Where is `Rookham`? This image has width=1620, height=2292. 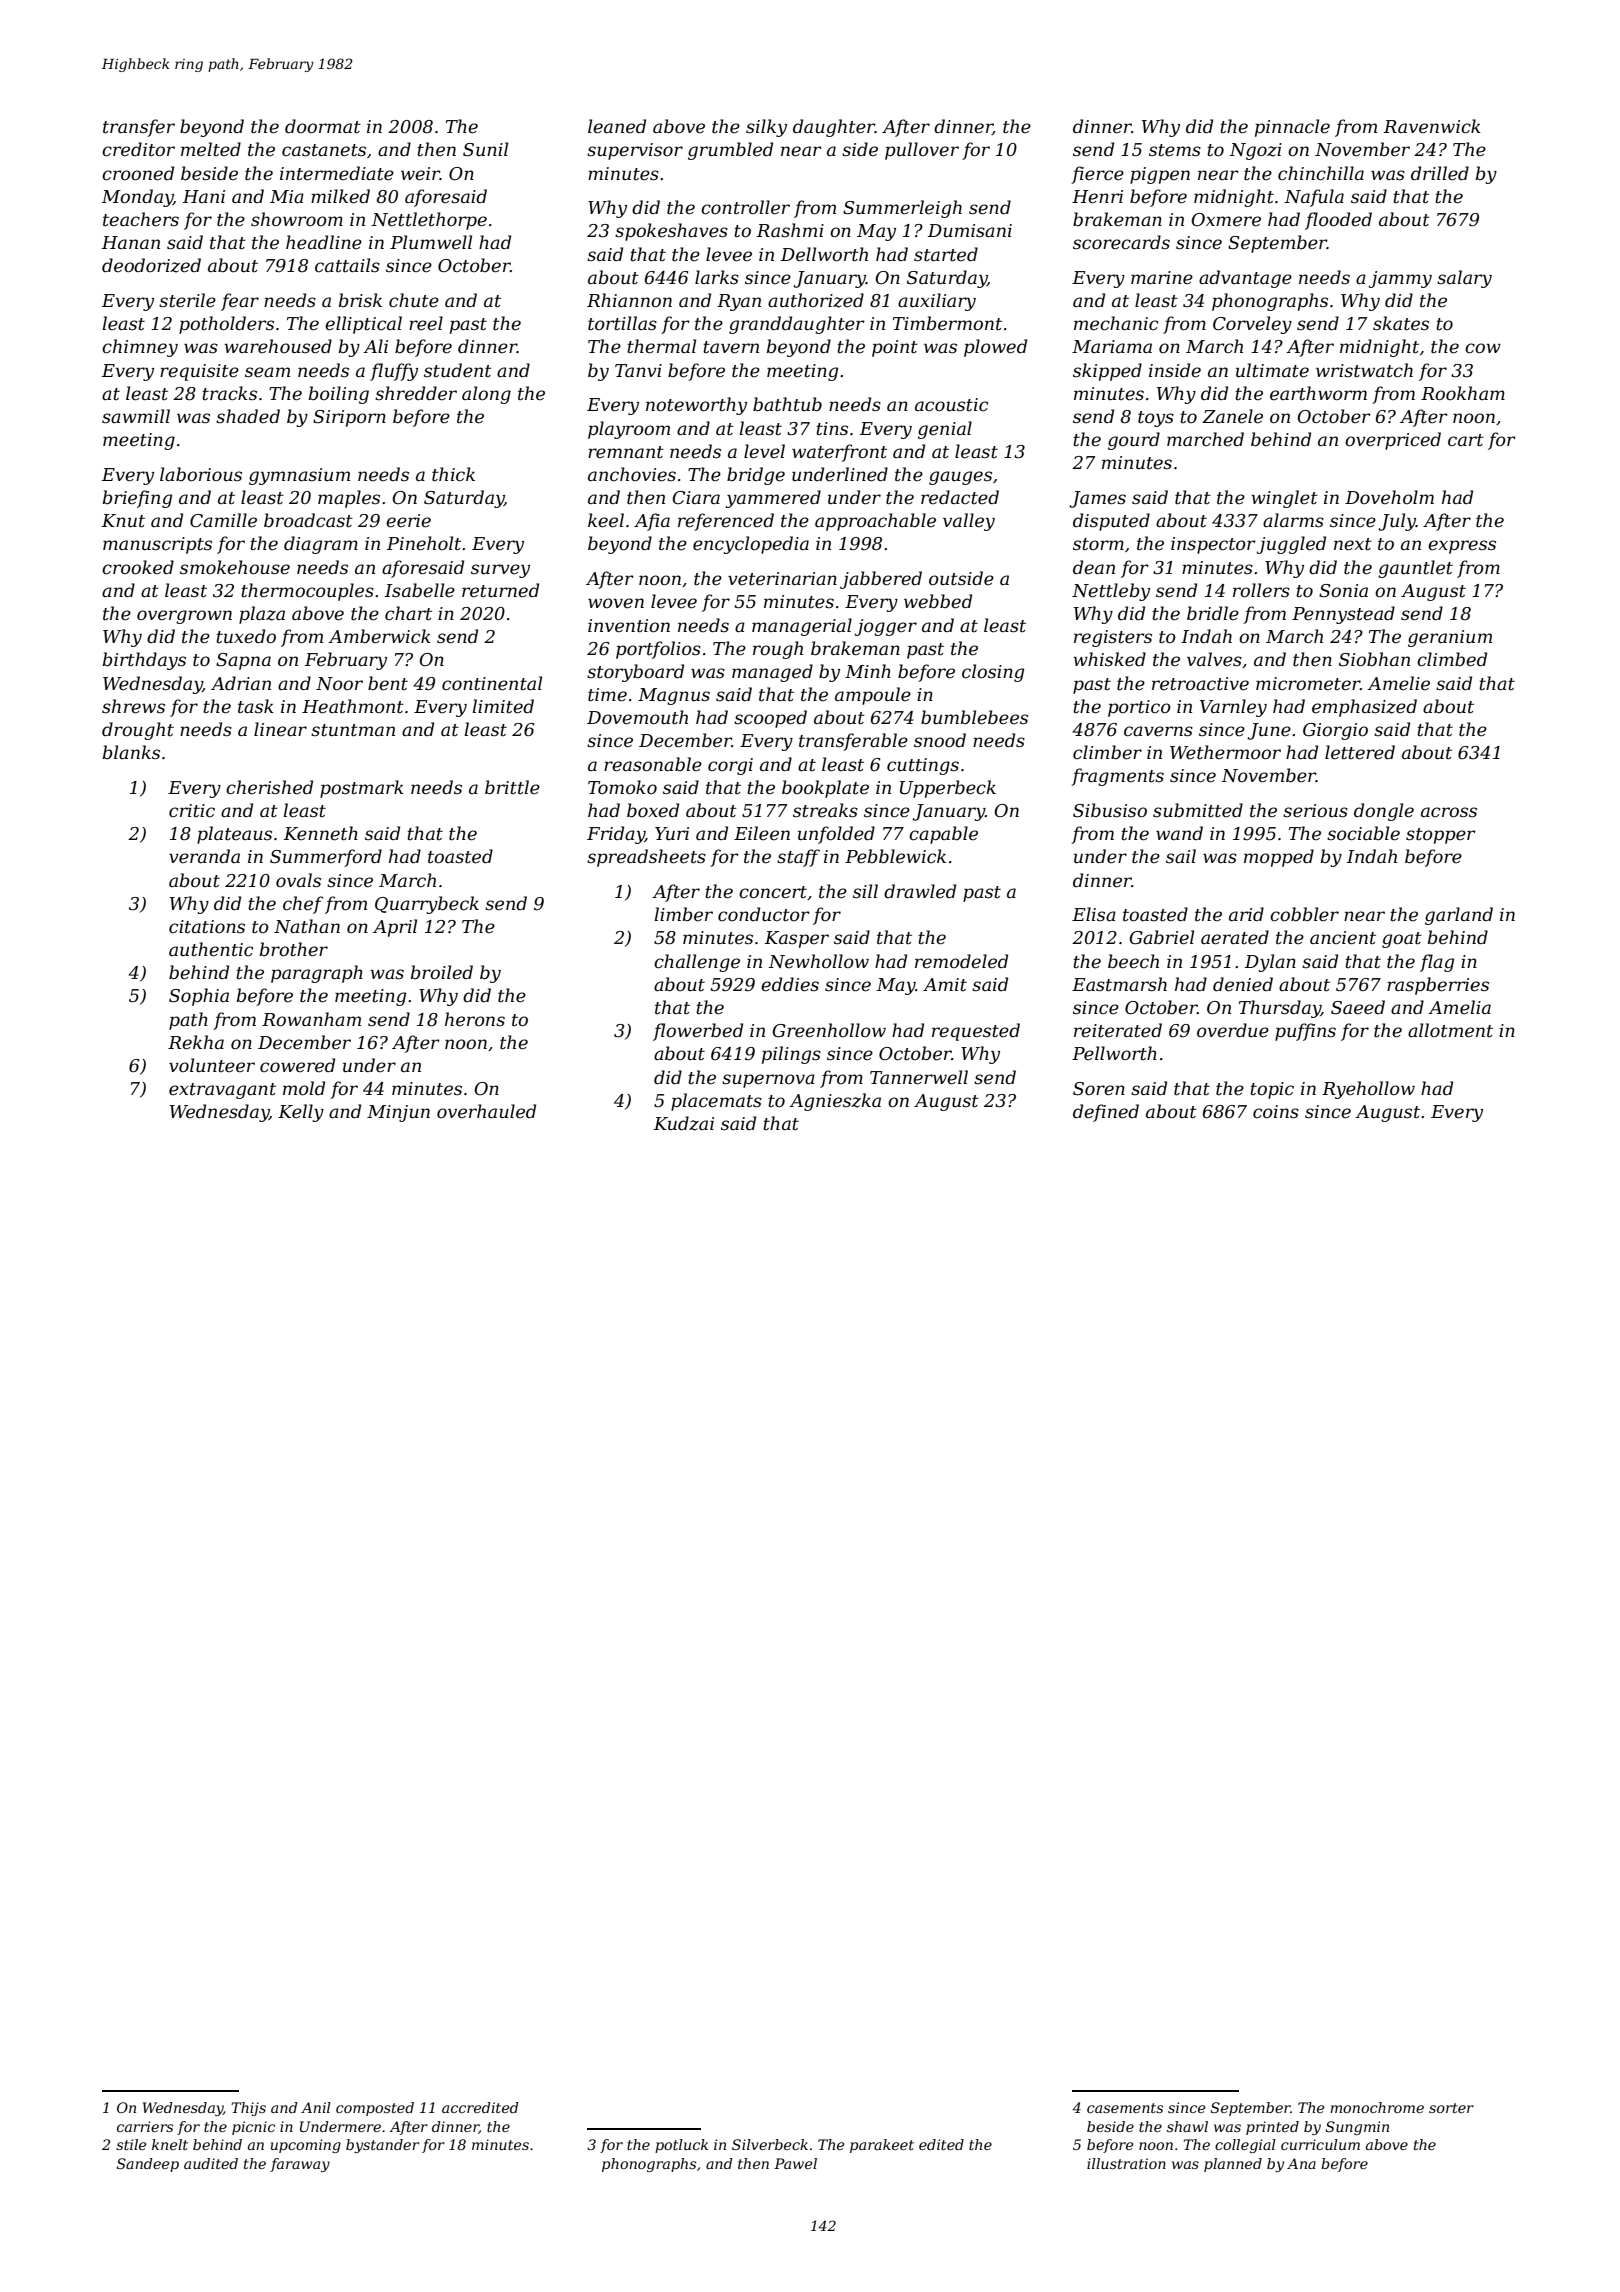
Rookham is located at coordinates (1463, 393).
